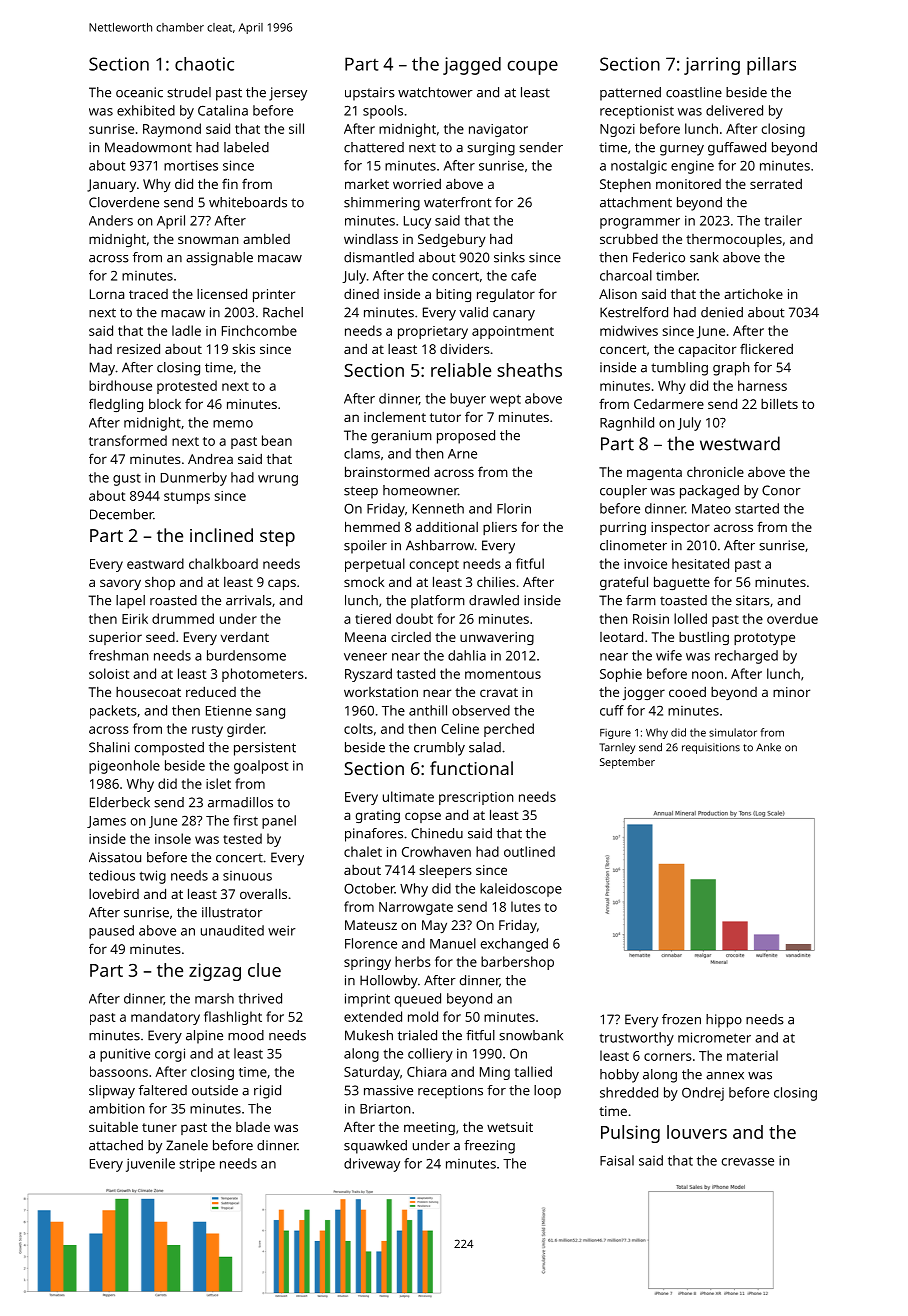 This screenshot has height=1316, width=908. Describe the element at coordinates (748, 1162) in the screenshot. I see `crevasse` at that location.
